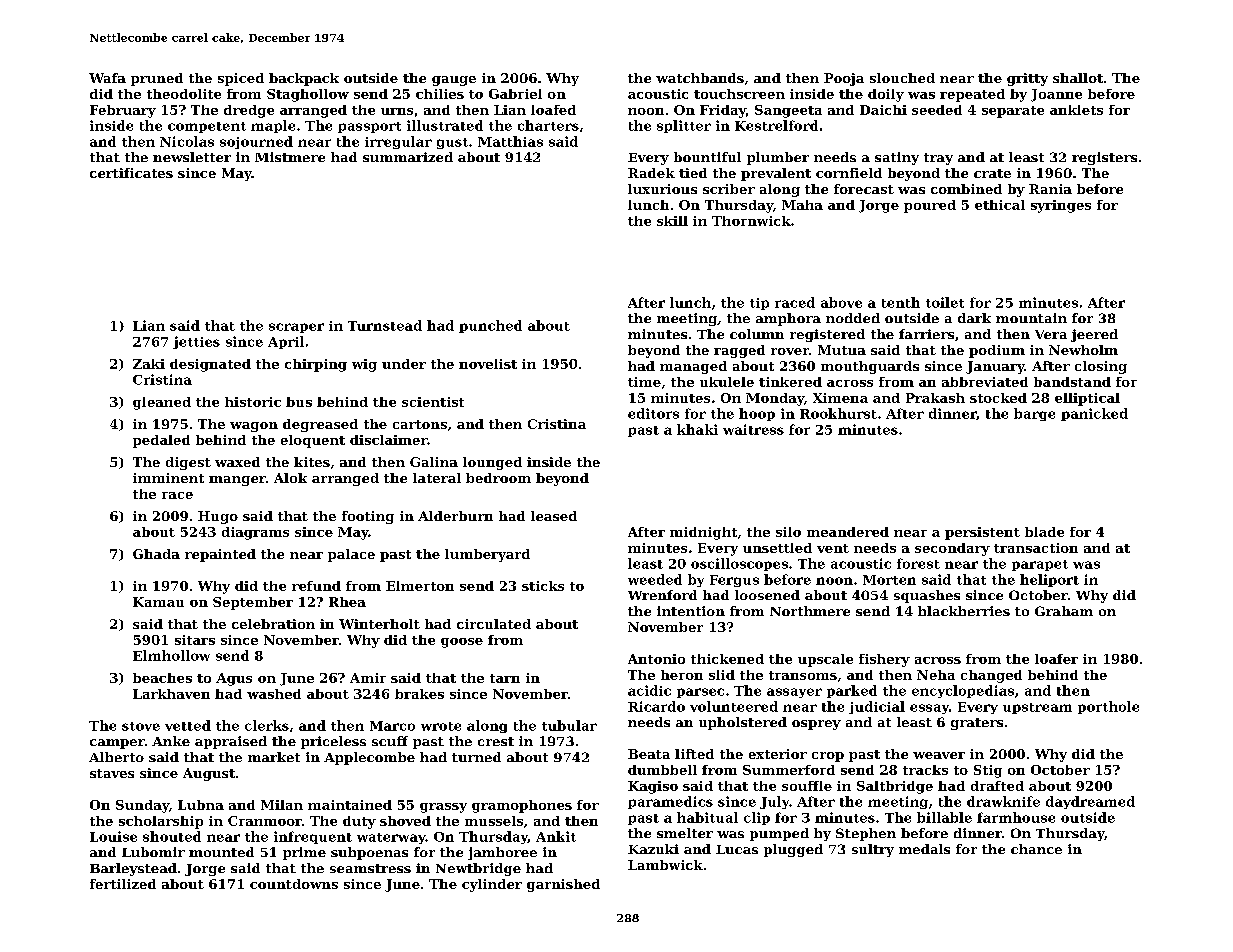 The height and width of the document is (952, 1233). I want to click on fertilized, so click(123, 884).
